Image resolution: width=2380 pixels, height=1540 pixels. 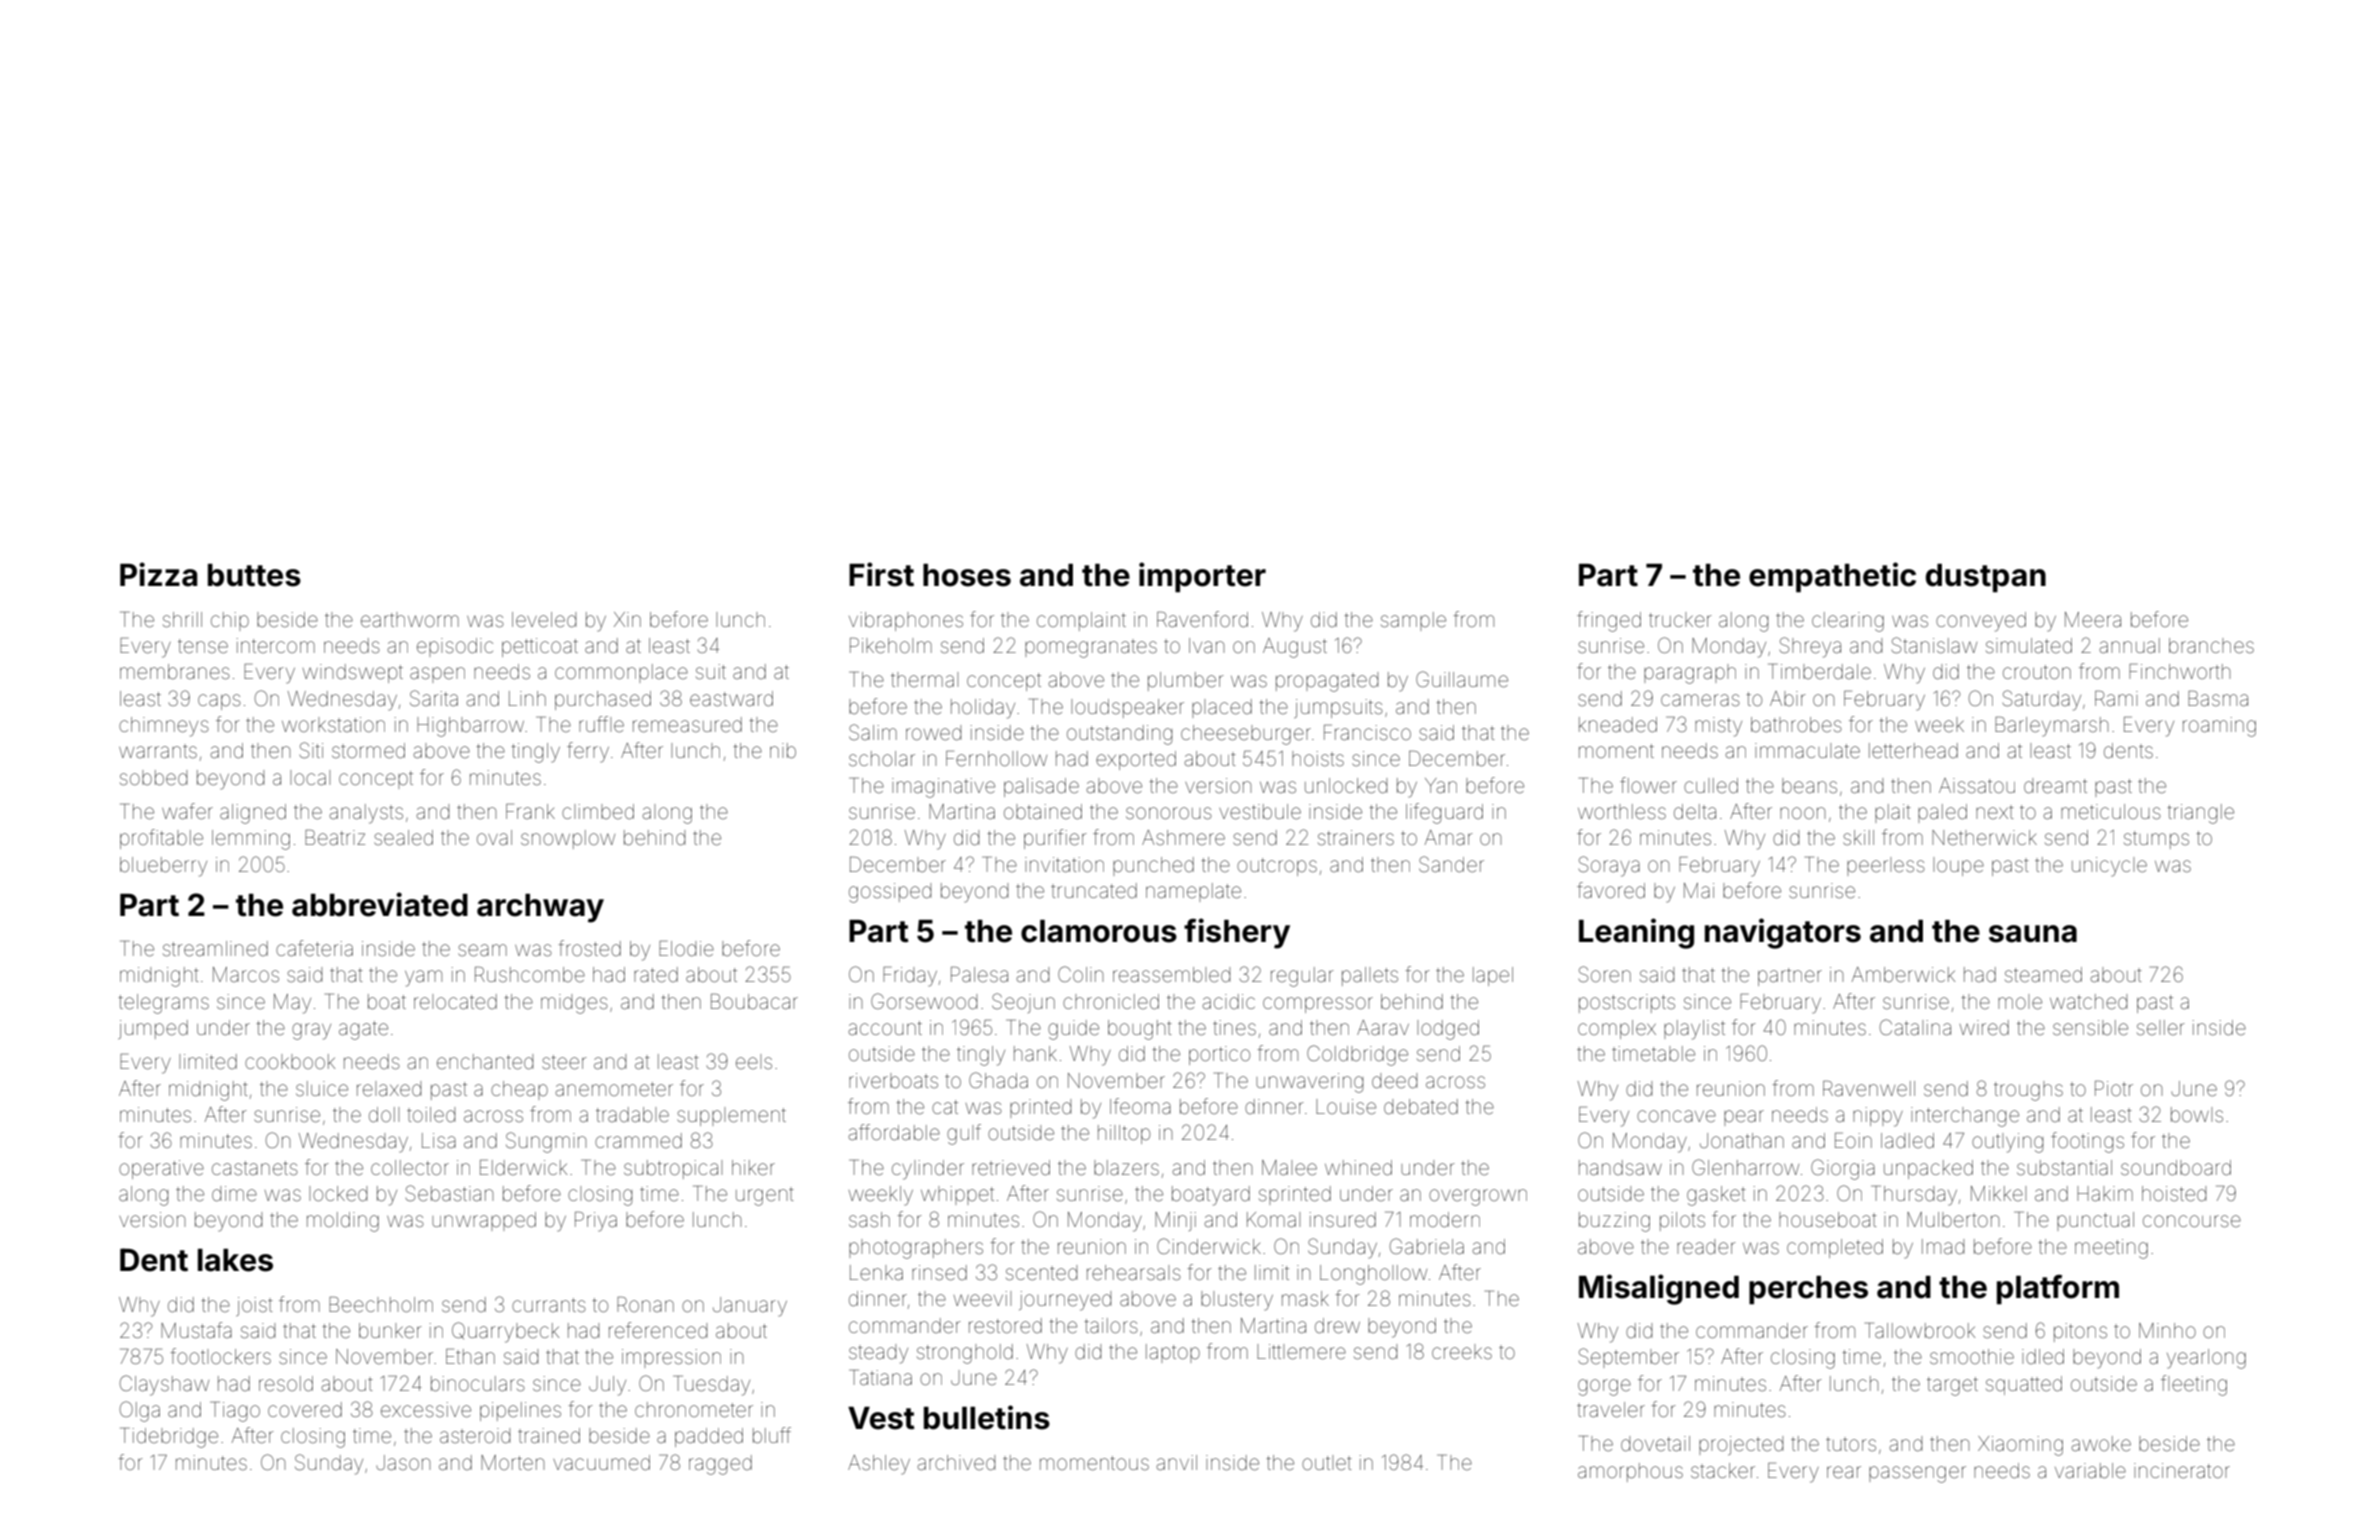 I want to click on Tidebridge, so click(x=169, y=1438).
